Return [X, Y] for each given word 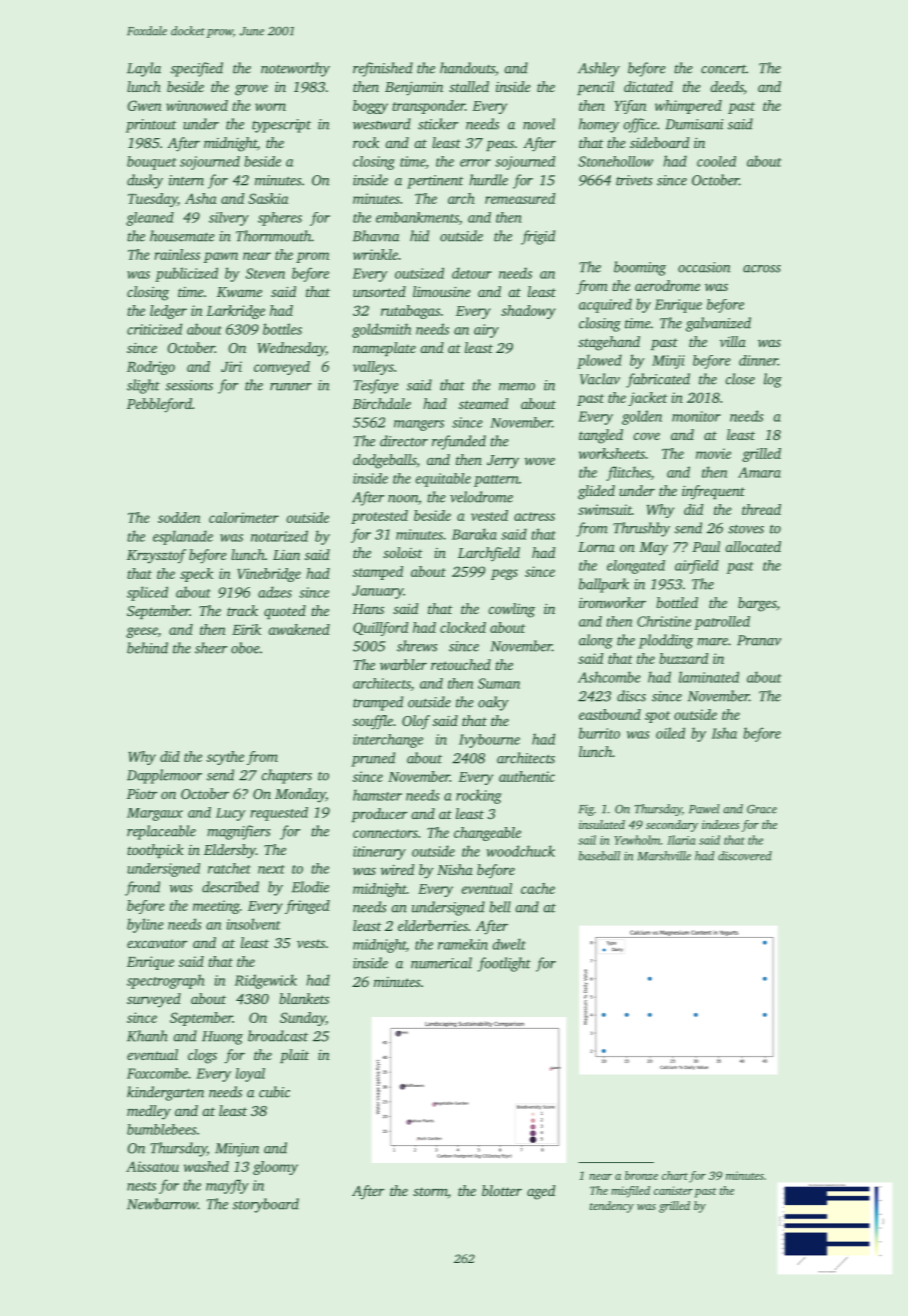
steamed [483, 403]
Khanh [147, 1036]
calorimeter [244, 517]
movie [713, 453]
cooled [716, 161]
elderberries [433, 925]
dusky [145, 181]
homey [599, 125]
